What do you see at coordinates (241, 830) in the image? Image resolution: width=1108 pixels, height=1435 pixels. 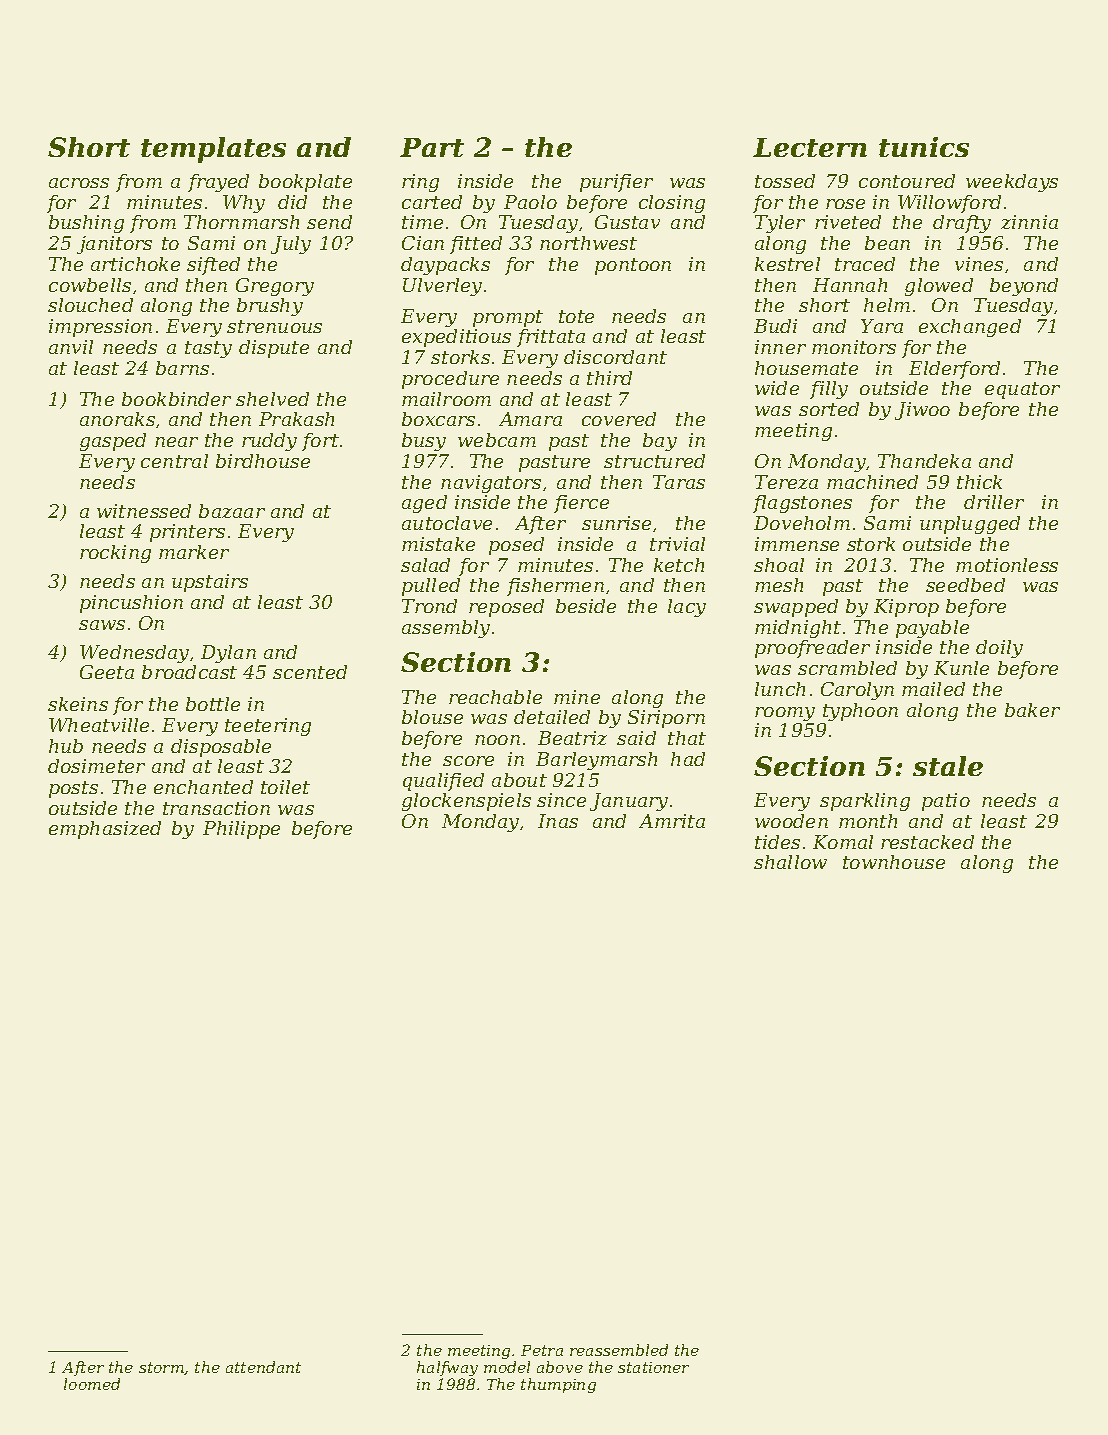 I see `Philippe` at bounding box center [241, 830].
